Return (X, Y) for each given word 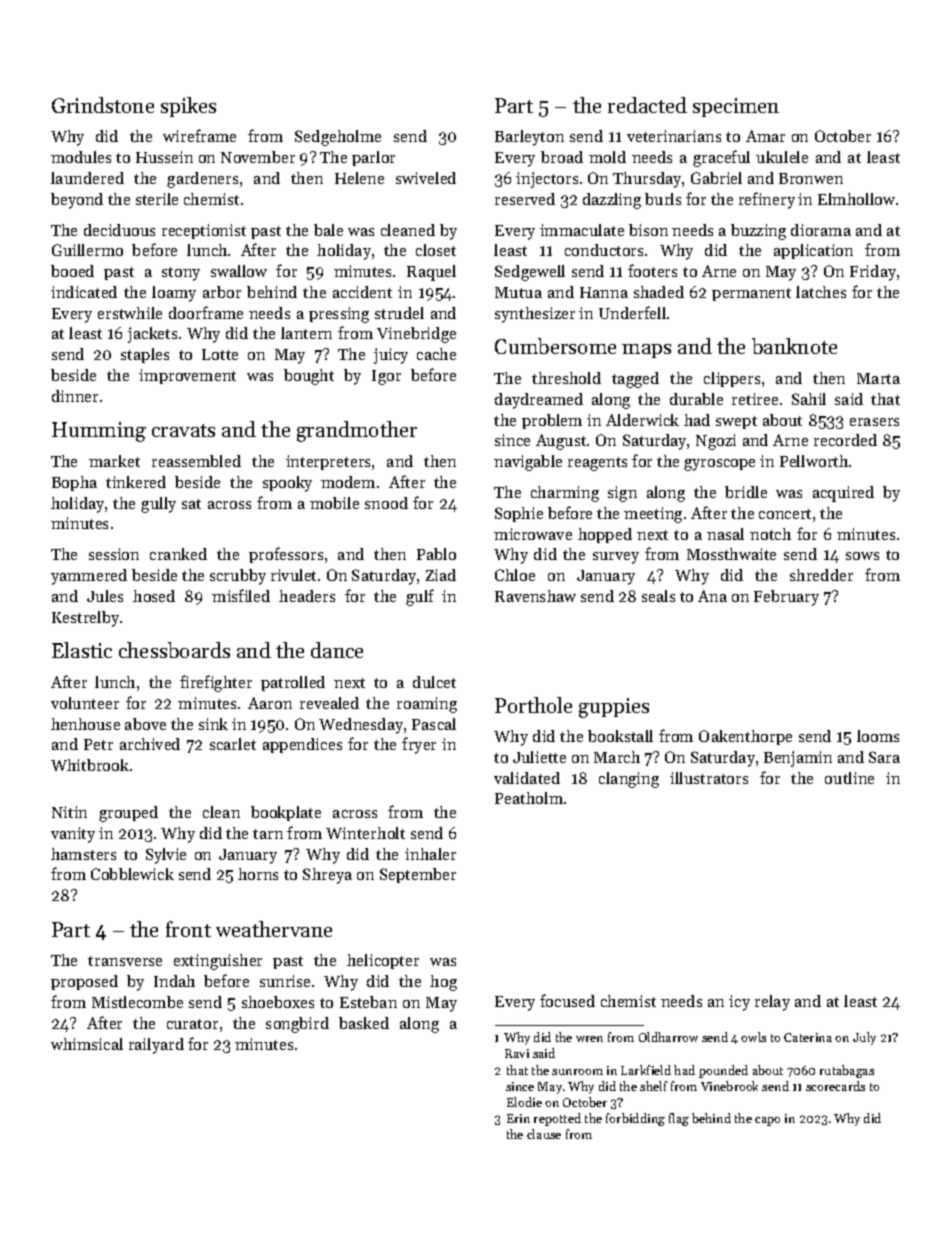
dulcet (434, 682)
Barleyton (529, 138)
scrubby (238, 577)
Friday (873, 273)
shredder (821, 575)
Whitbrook (90, 765)
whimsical (87, 1044)
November (258, 157)
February (786, 598)
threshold (566, 378)
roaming (427, 705)
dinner (75, 396)
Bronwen (811, 178)
